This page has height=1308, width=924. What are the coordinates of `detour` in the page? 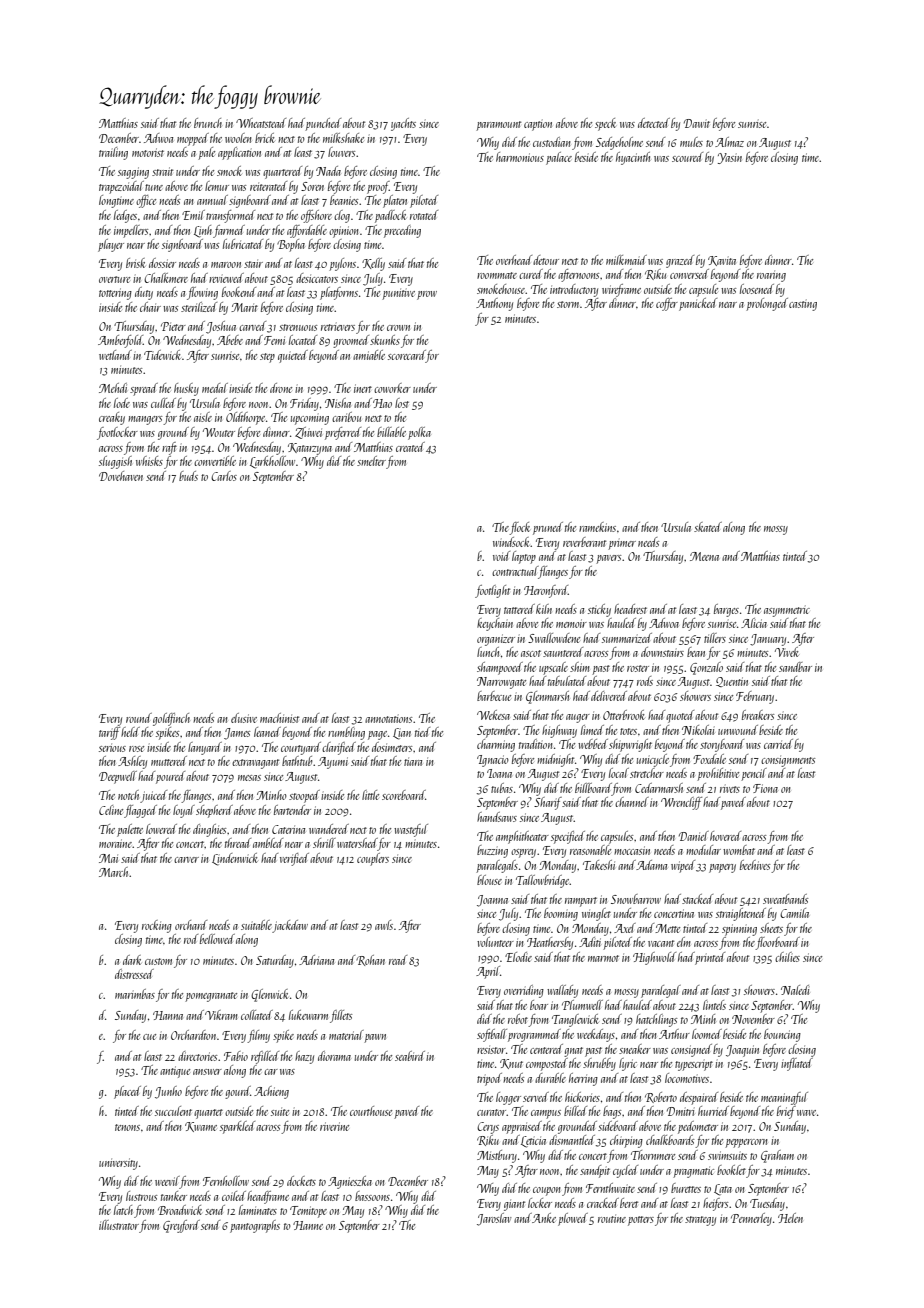 It's located at (546, 260).
